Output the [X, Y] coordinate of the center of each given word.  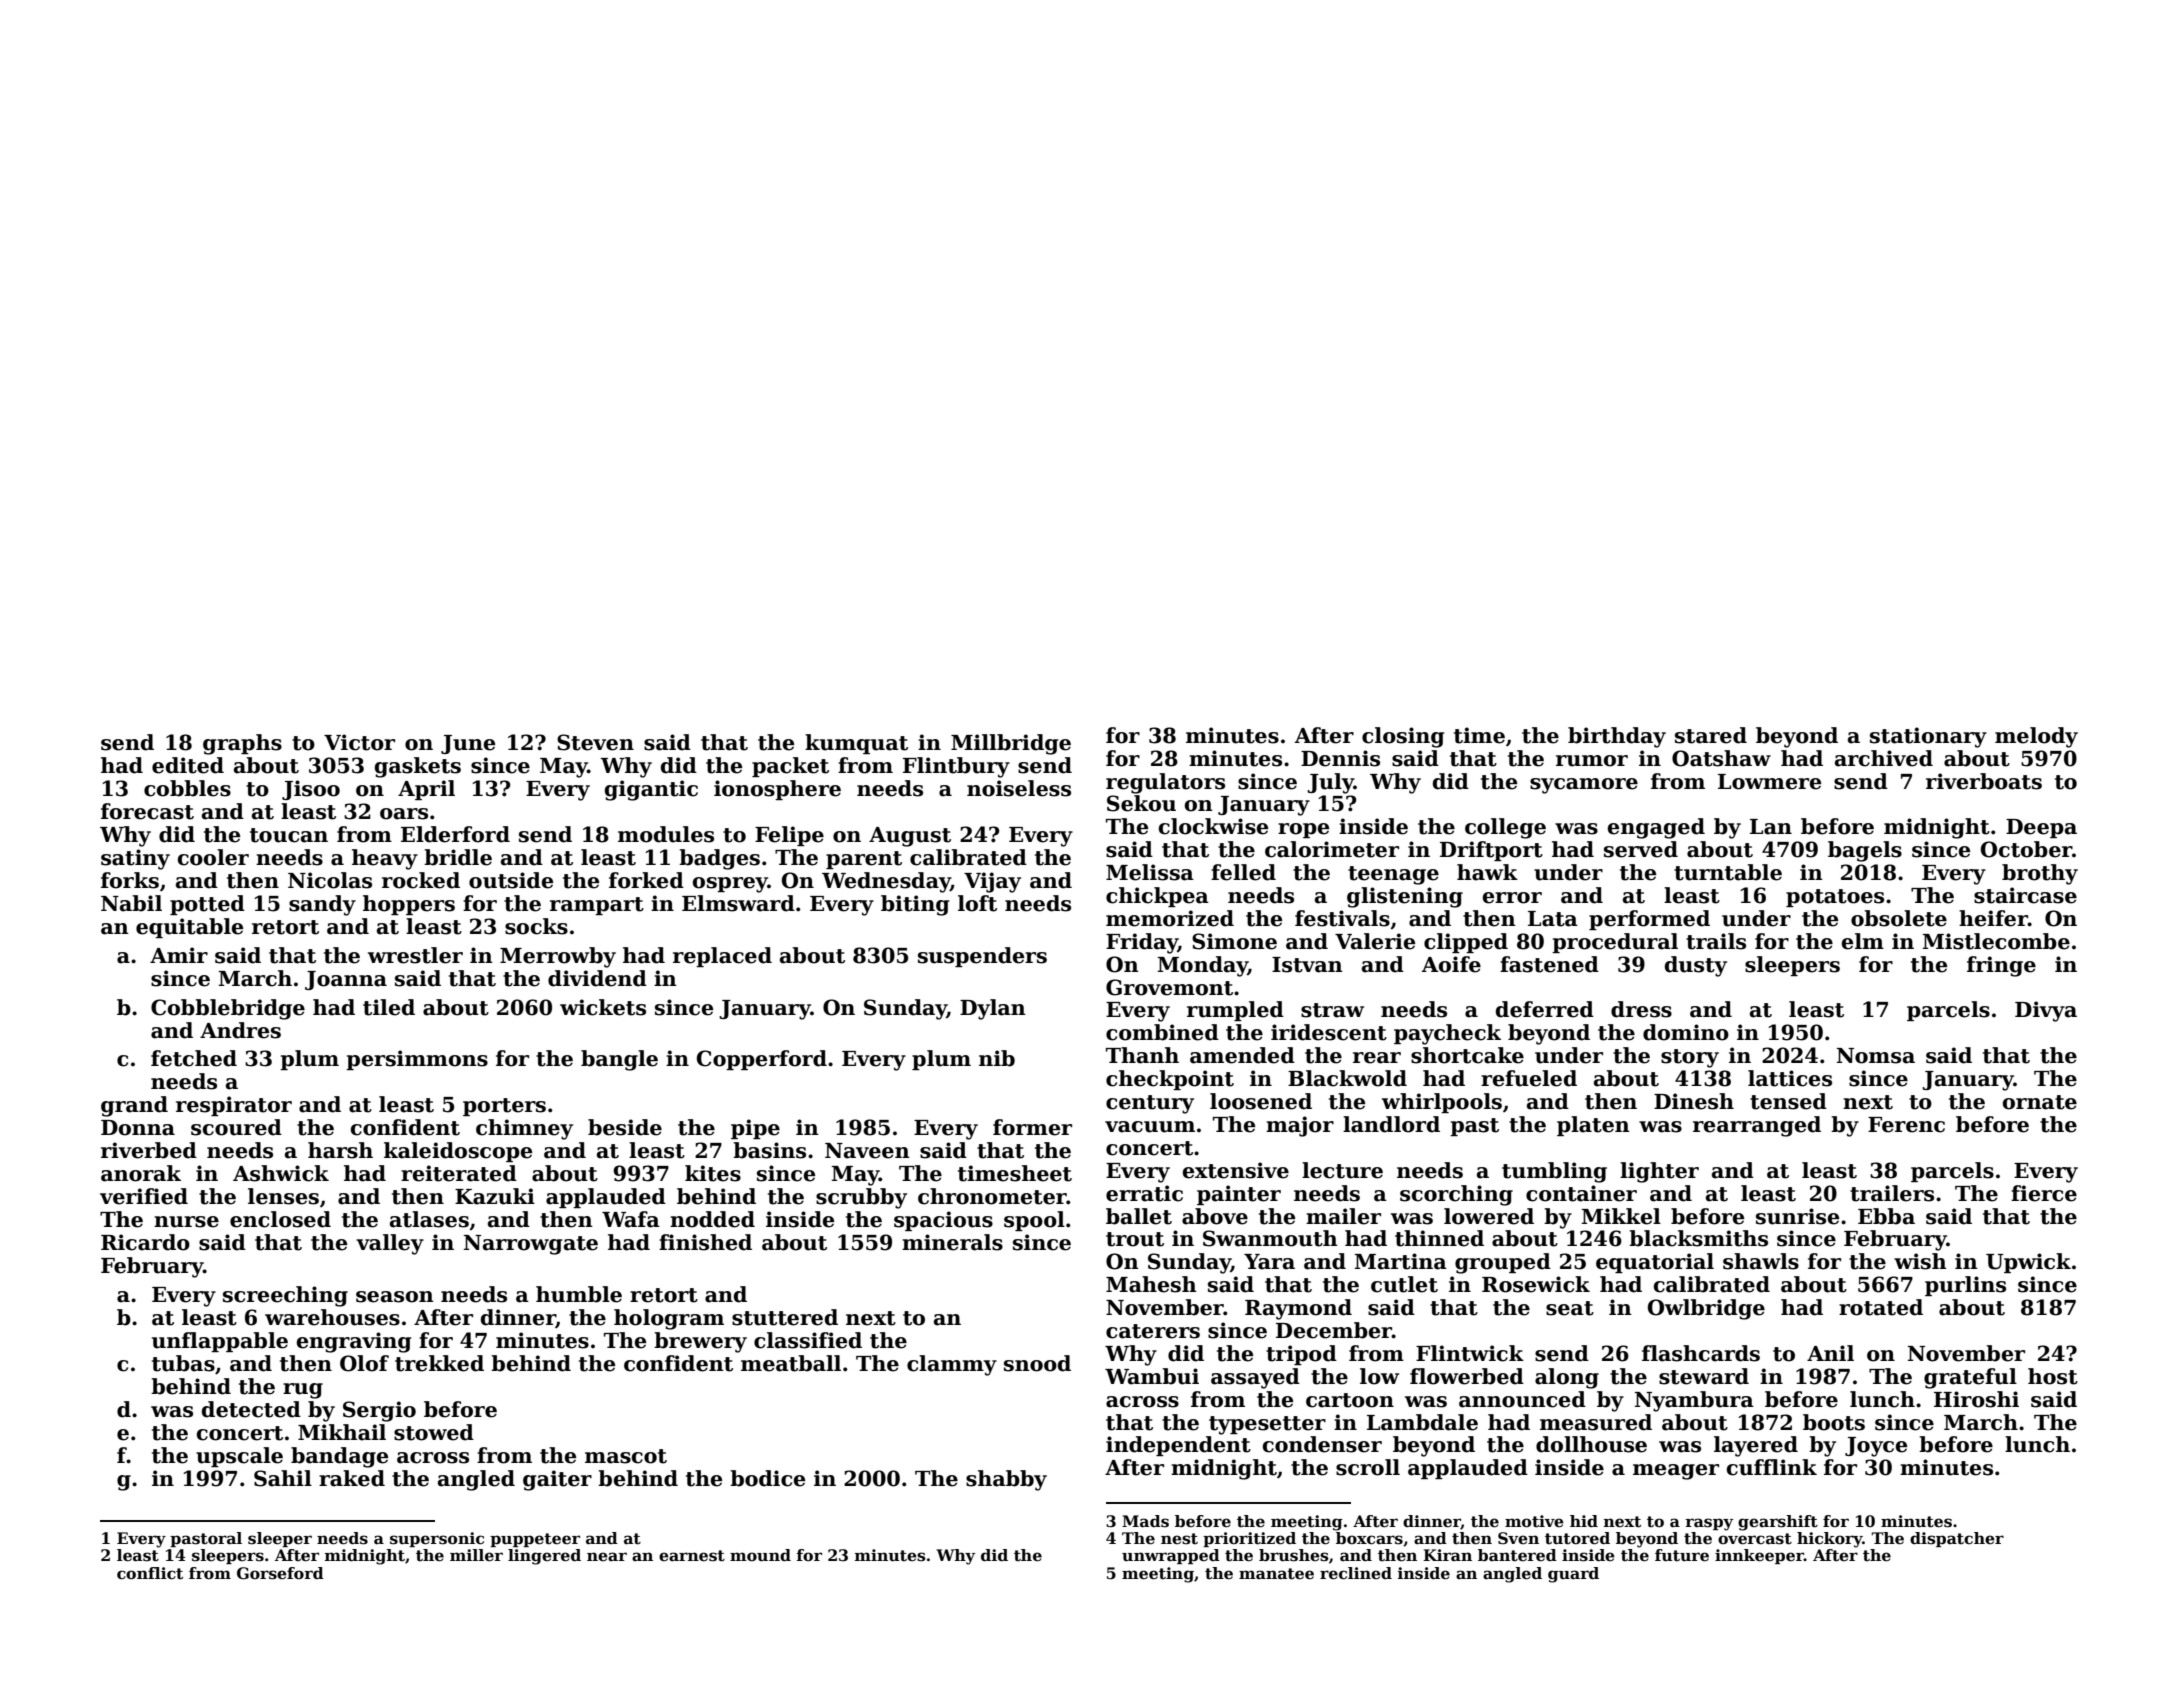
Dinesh [1694, 1101]
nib [997, 1058]
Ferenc [1906, 1125]
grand [134, 1106]
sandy [322, 905]
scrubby [861, 1198]
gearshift [1778, 1523]
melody [2036, 737]
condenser [1322, 1444]
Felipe [789, 836]
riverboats [1984, 781]
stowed [434, 1432]
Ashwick [281, 1173]
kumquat [856, 744]
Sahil [283, 1478]
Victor [359, 742]
